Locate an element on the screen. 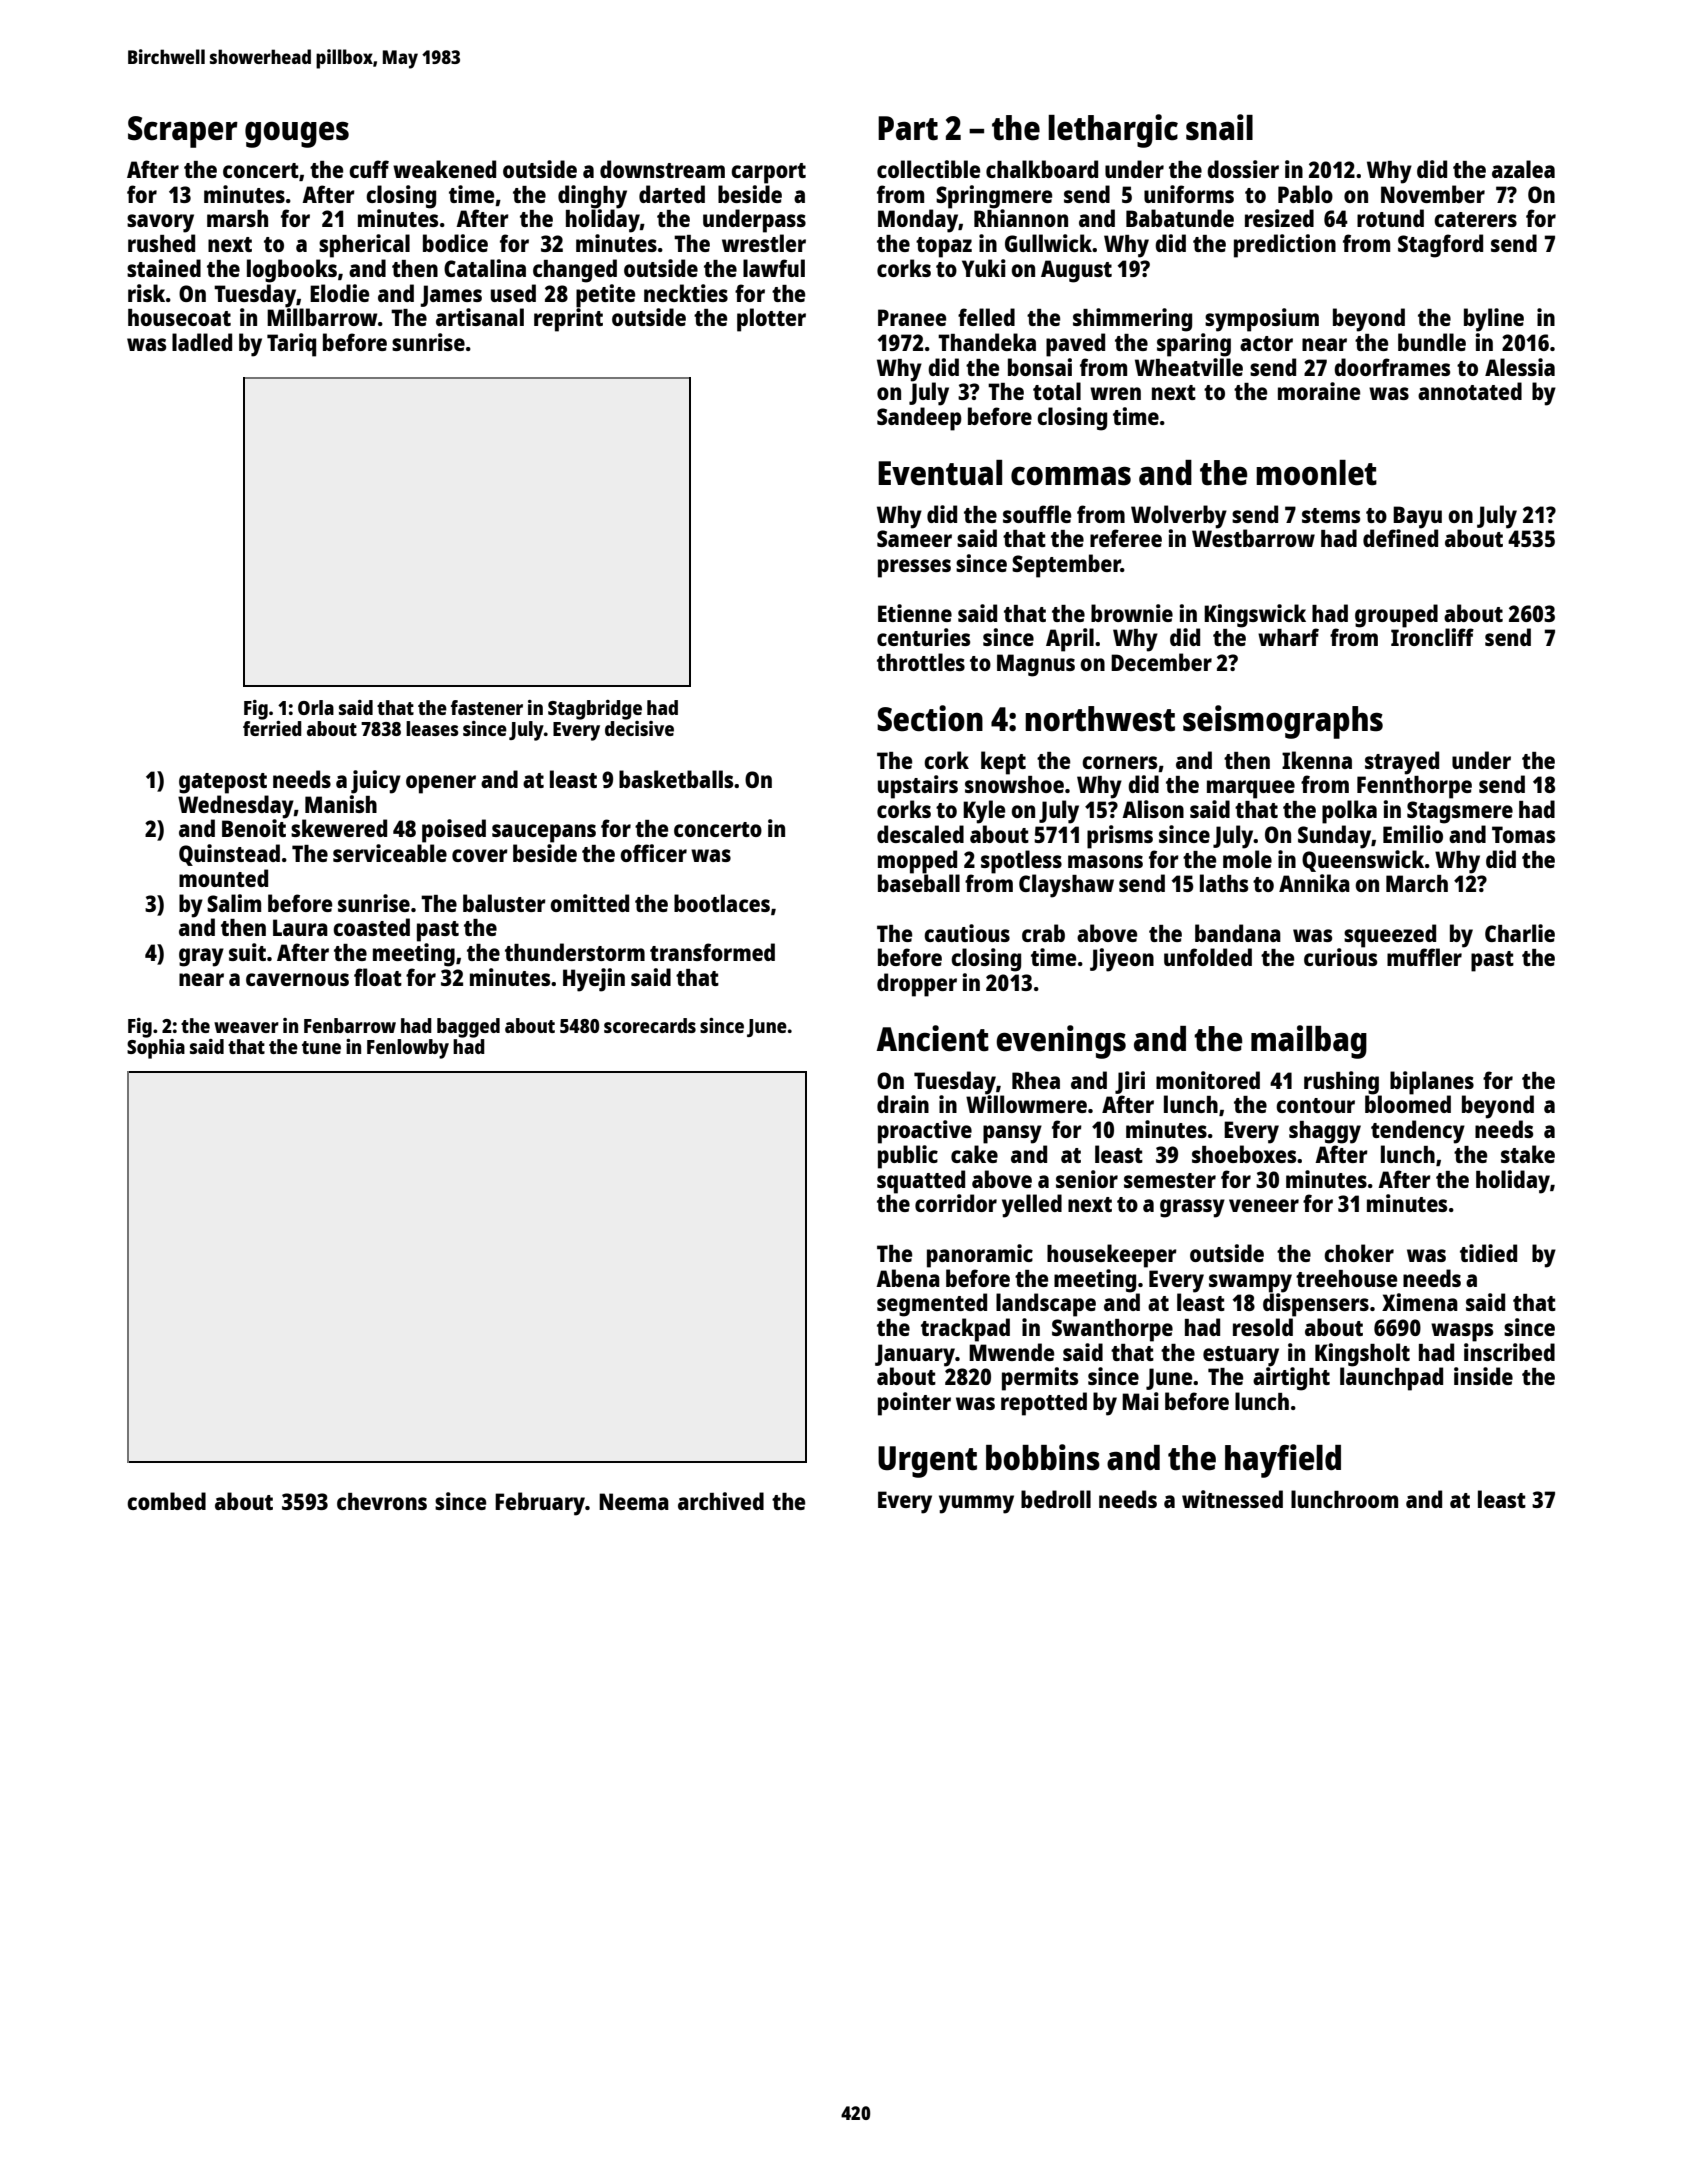 Image resolution: width=1683 pixels, height=2178 pixels. gray is located at coordinates (201, 957).
